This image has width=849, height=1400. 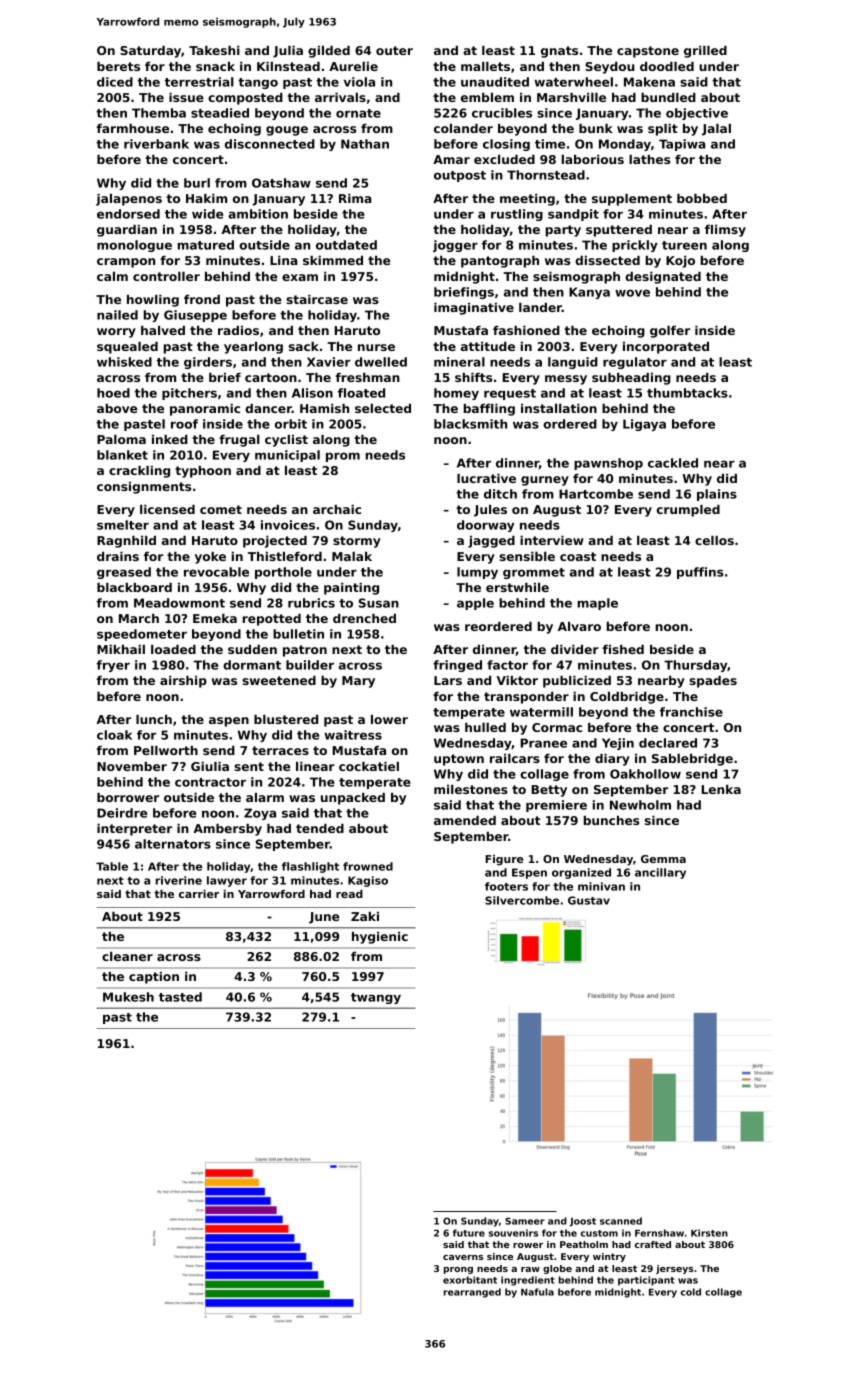 I want to click on tasted, so click(x=180, y=997).
